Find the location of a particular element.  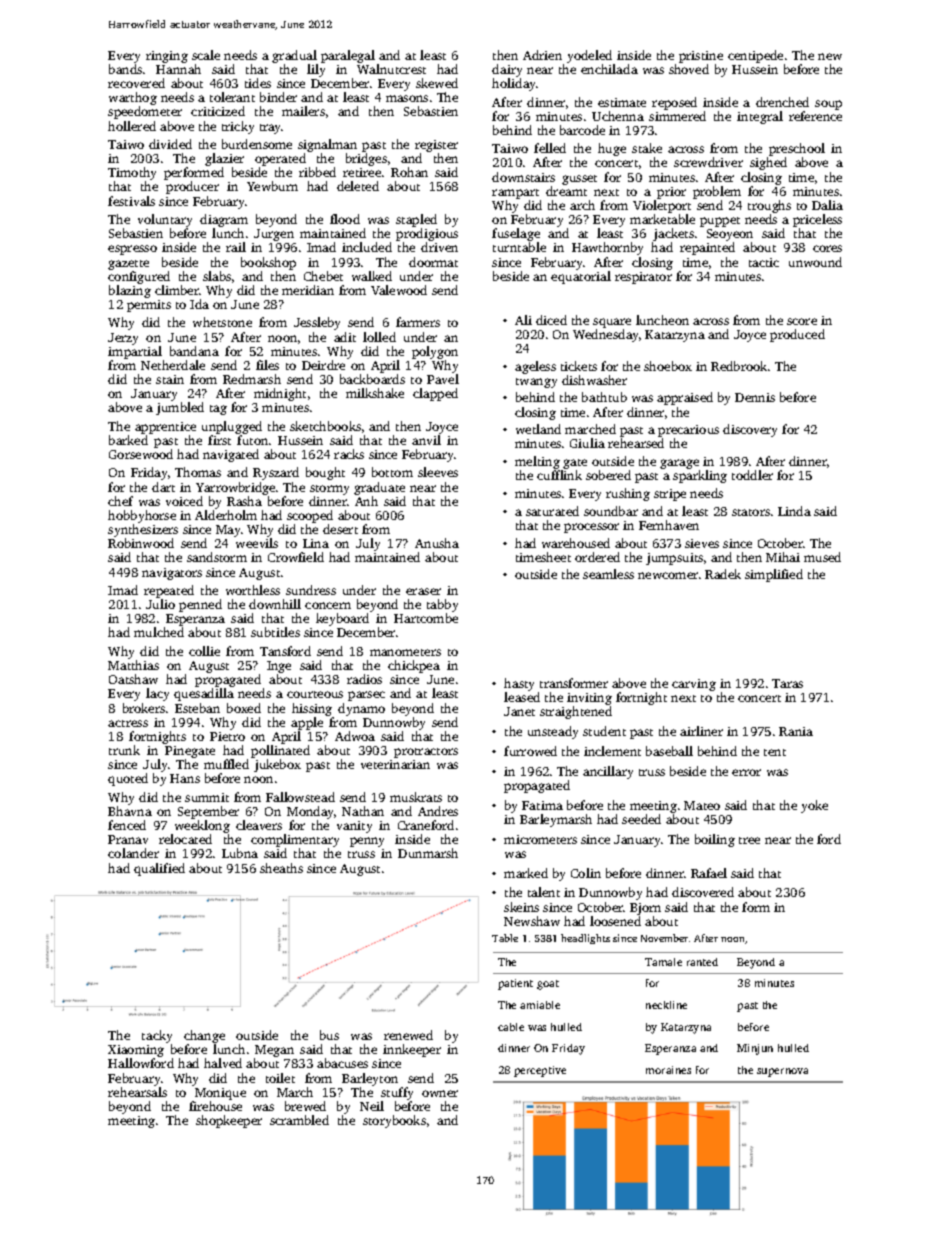

Anusha is located at coordinates (437, 543).
